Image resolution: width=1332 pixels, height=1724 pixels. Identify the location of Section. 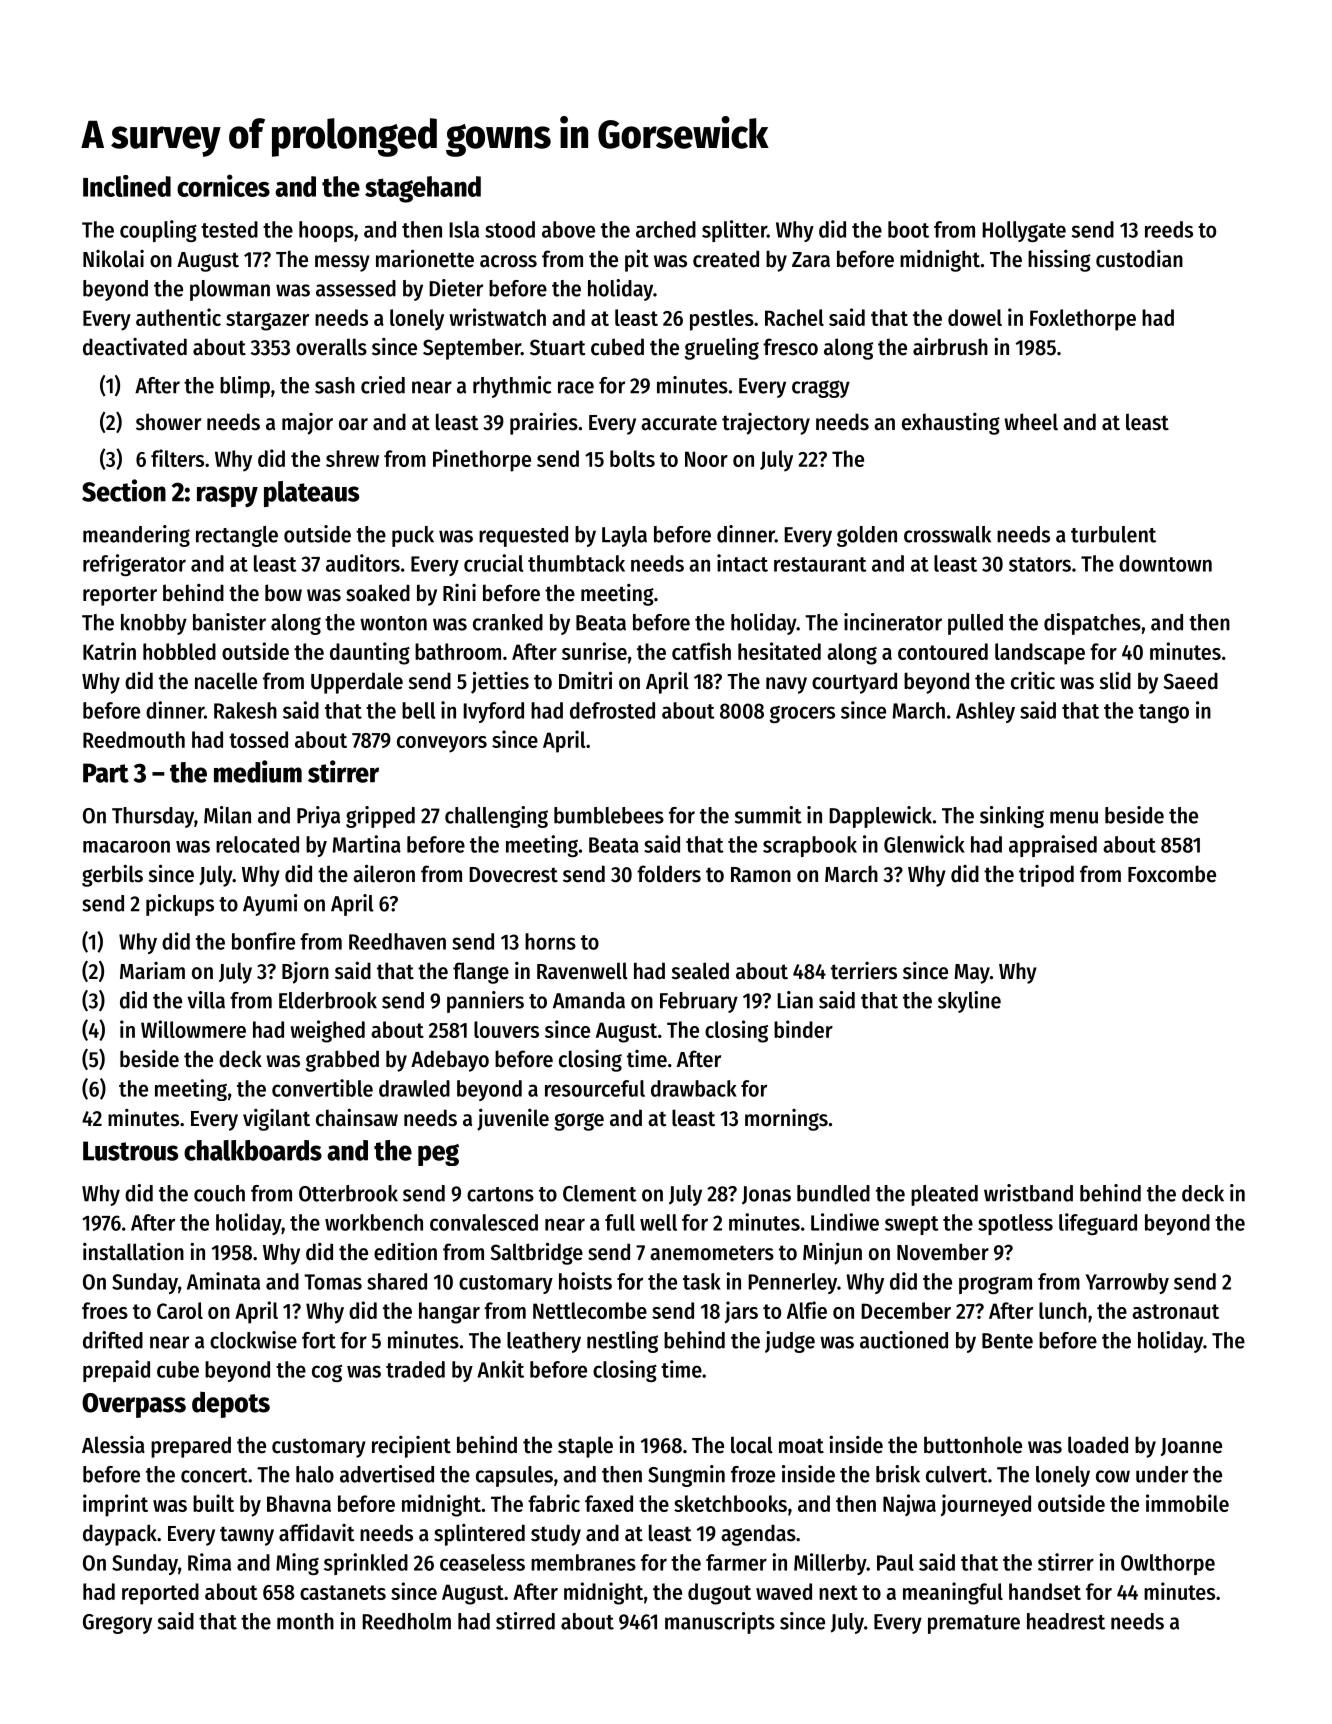
(124, 490).
